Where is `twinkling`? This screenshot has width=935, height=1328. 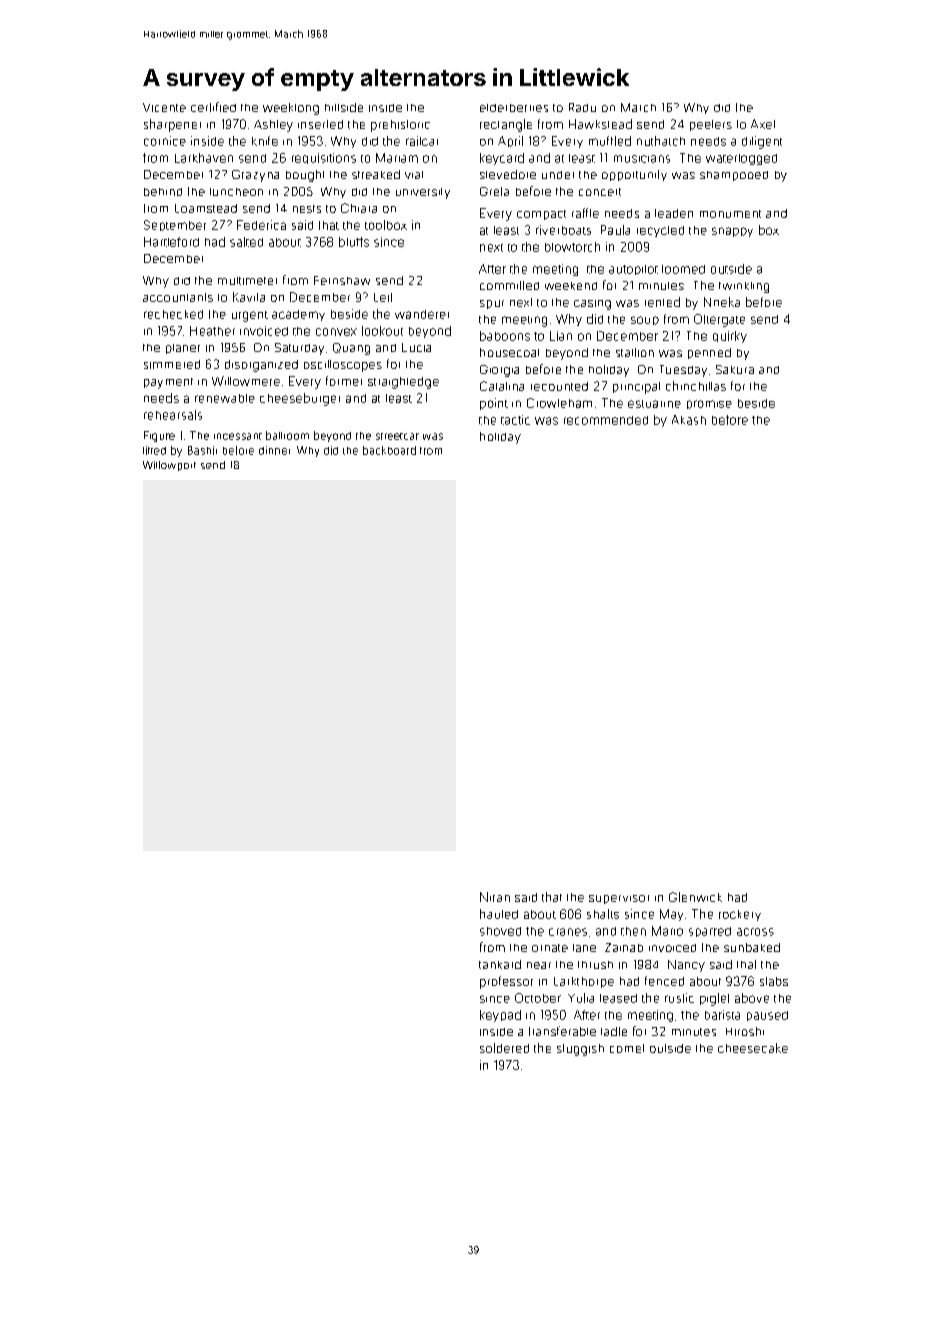
twinkling is located at coordinates (744, 287).
